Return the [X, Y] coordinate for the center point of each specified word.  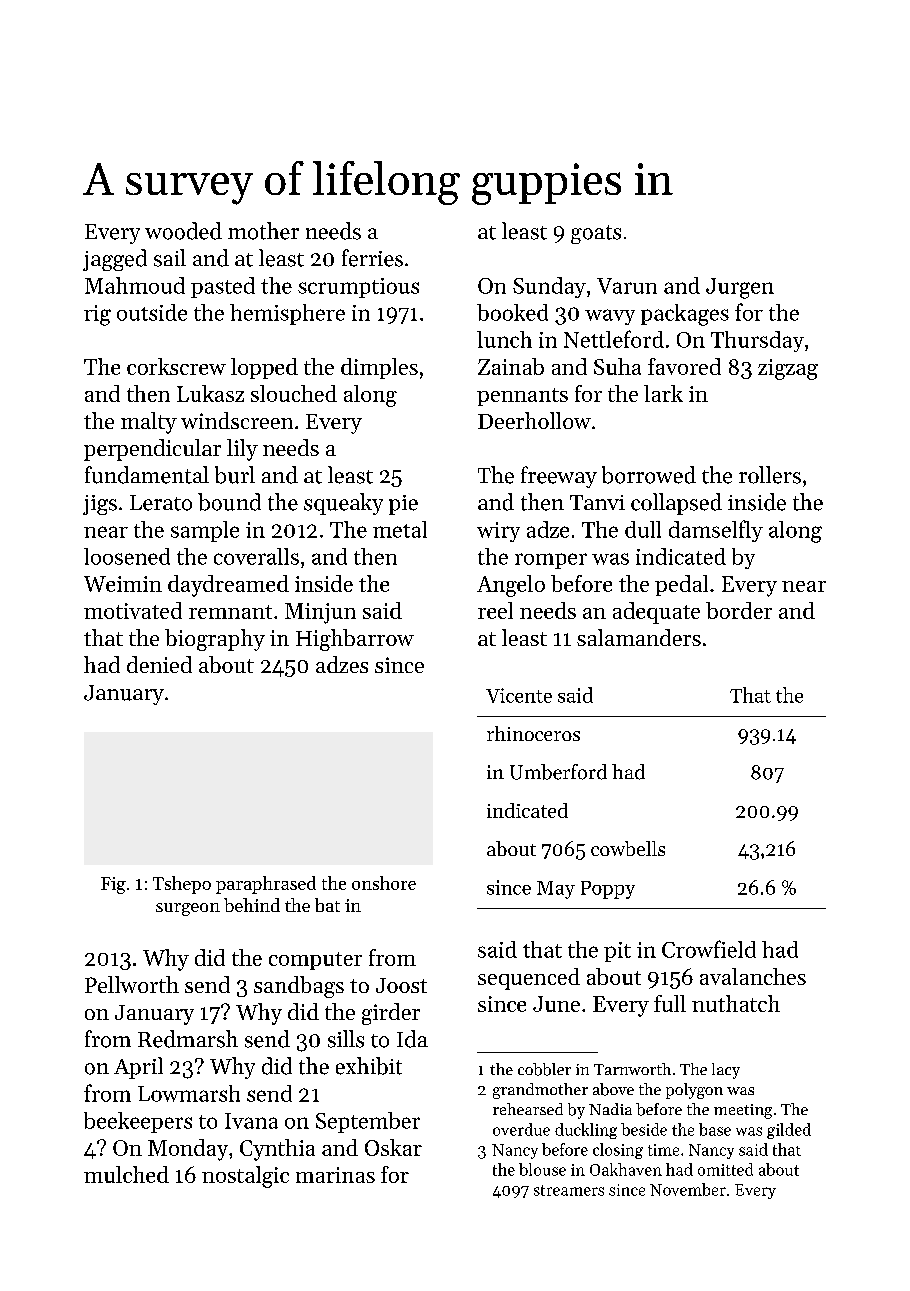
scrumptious [358, 288]
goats [596, 234]
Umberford [558, 772]
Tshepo [182, 885]
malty [149, 423]
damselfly [716, 531]
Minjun [320, 613]
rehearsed [528, 1109]
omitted [725, 1169]
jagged [115, 260]
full [670, 1003]
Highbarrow [355, 640]
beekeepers [138, 1122]
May [556, 890]
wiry [498, 532]
